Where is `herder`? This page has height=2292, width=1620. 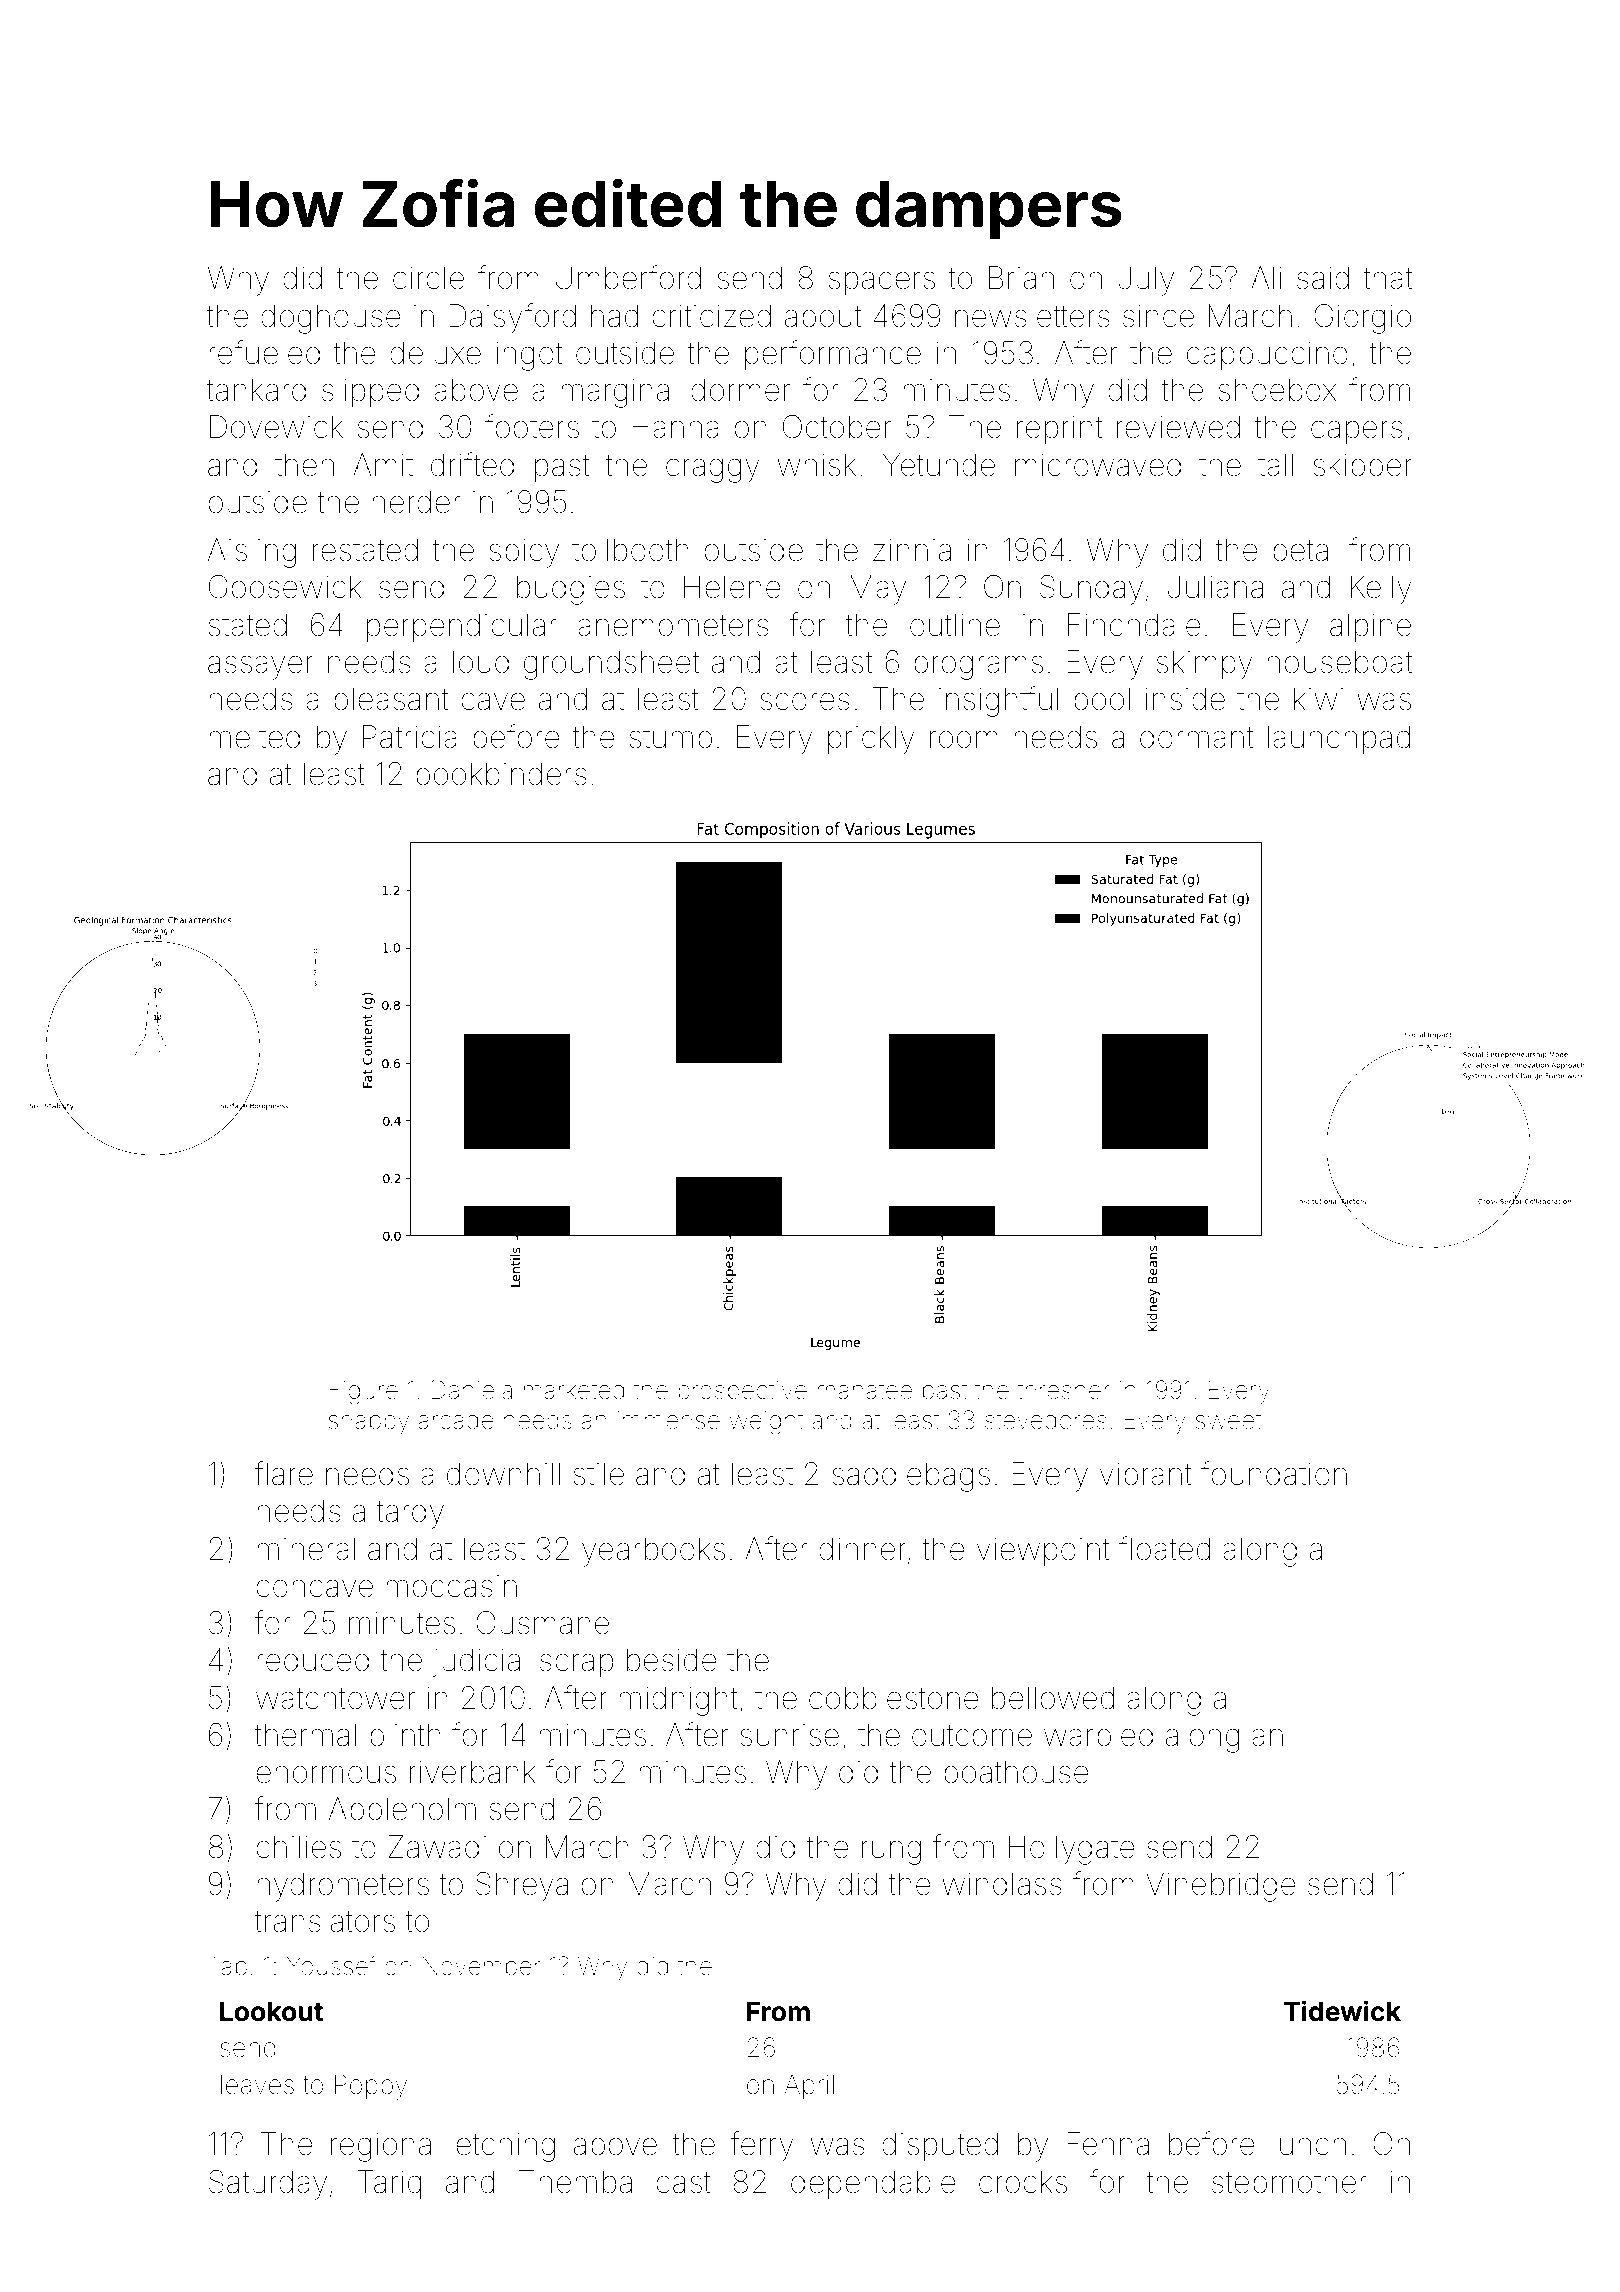 herder is located at coordinates (416, 502).
